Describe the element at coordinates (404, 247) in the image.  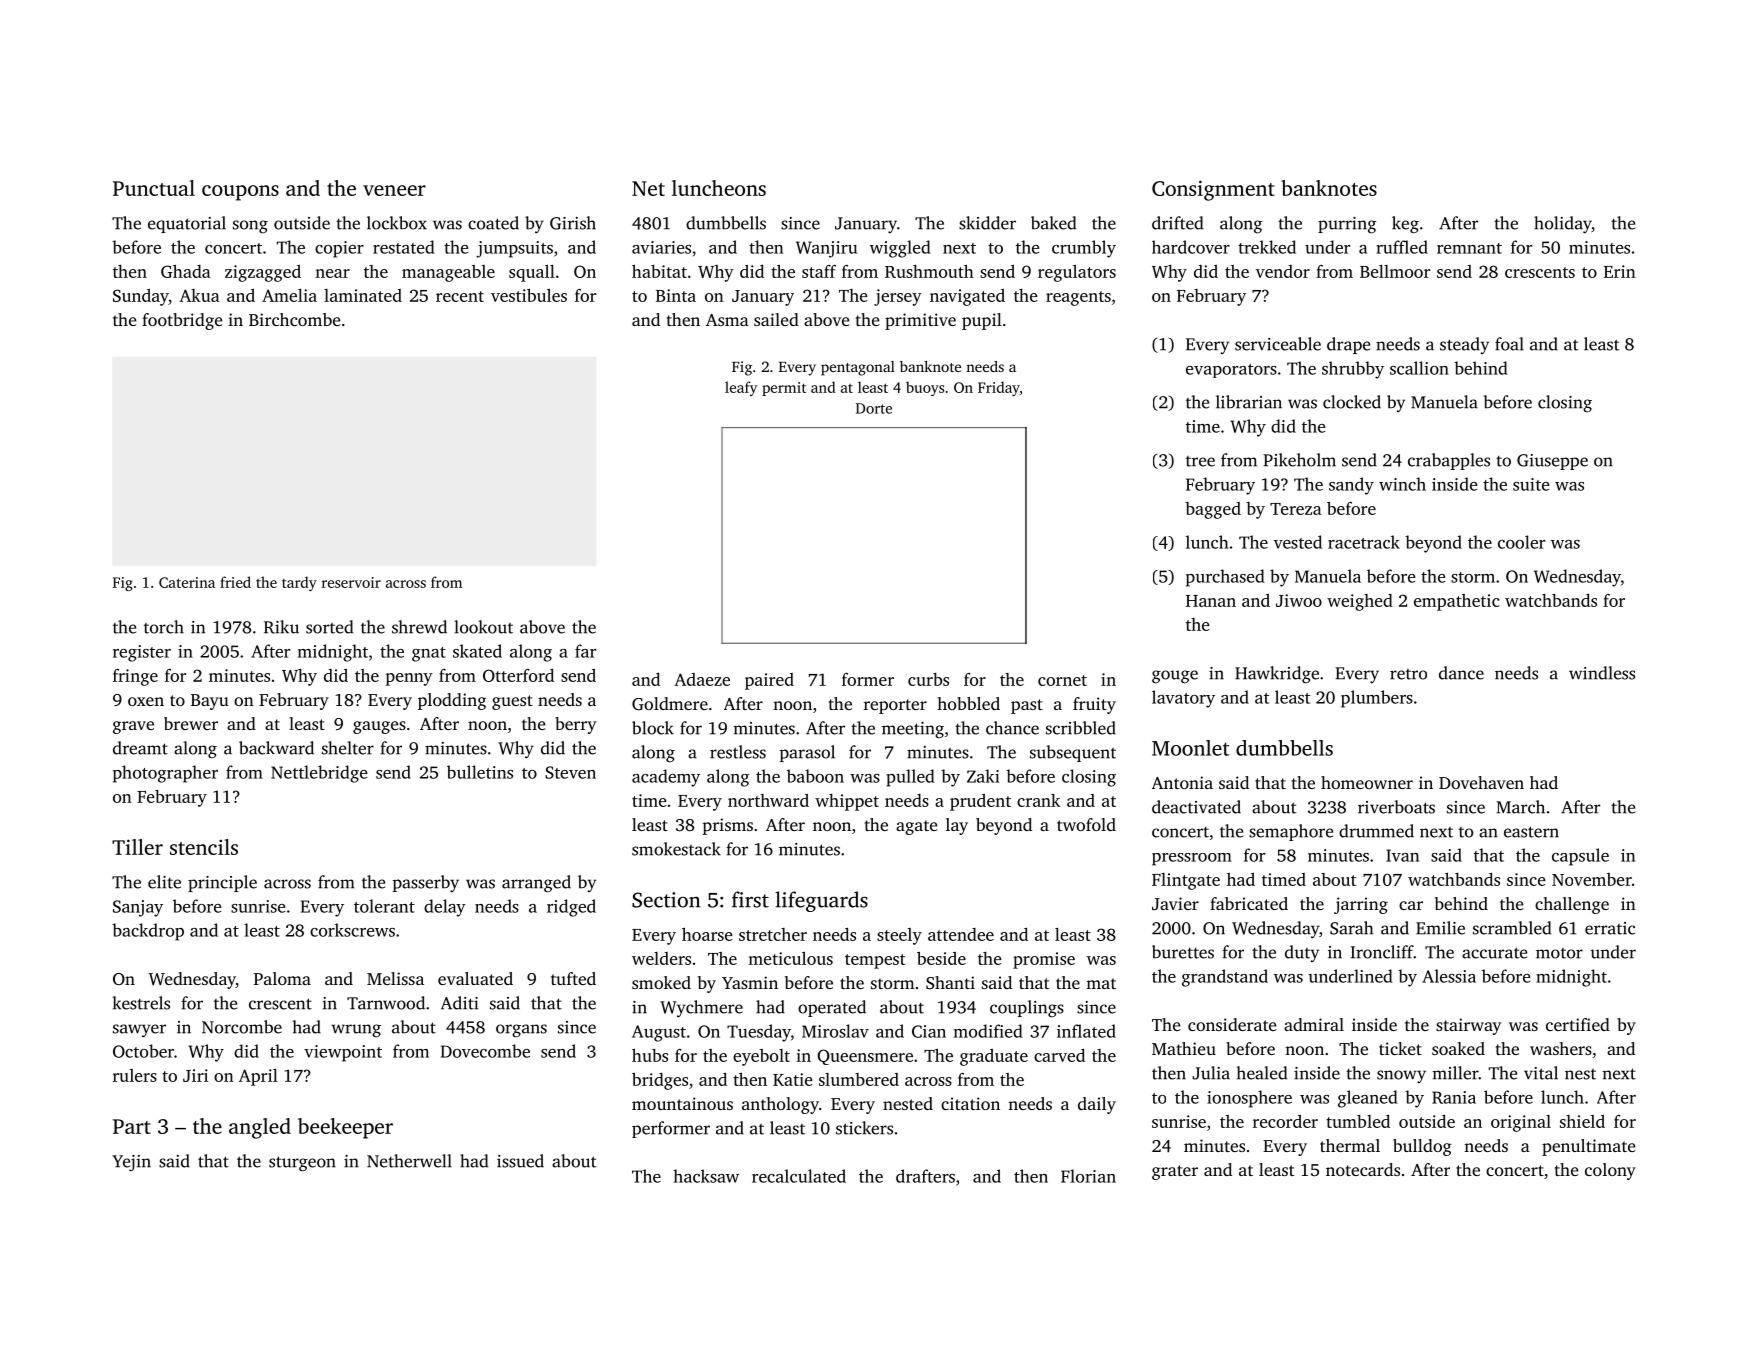
I see `restated` at that location.
